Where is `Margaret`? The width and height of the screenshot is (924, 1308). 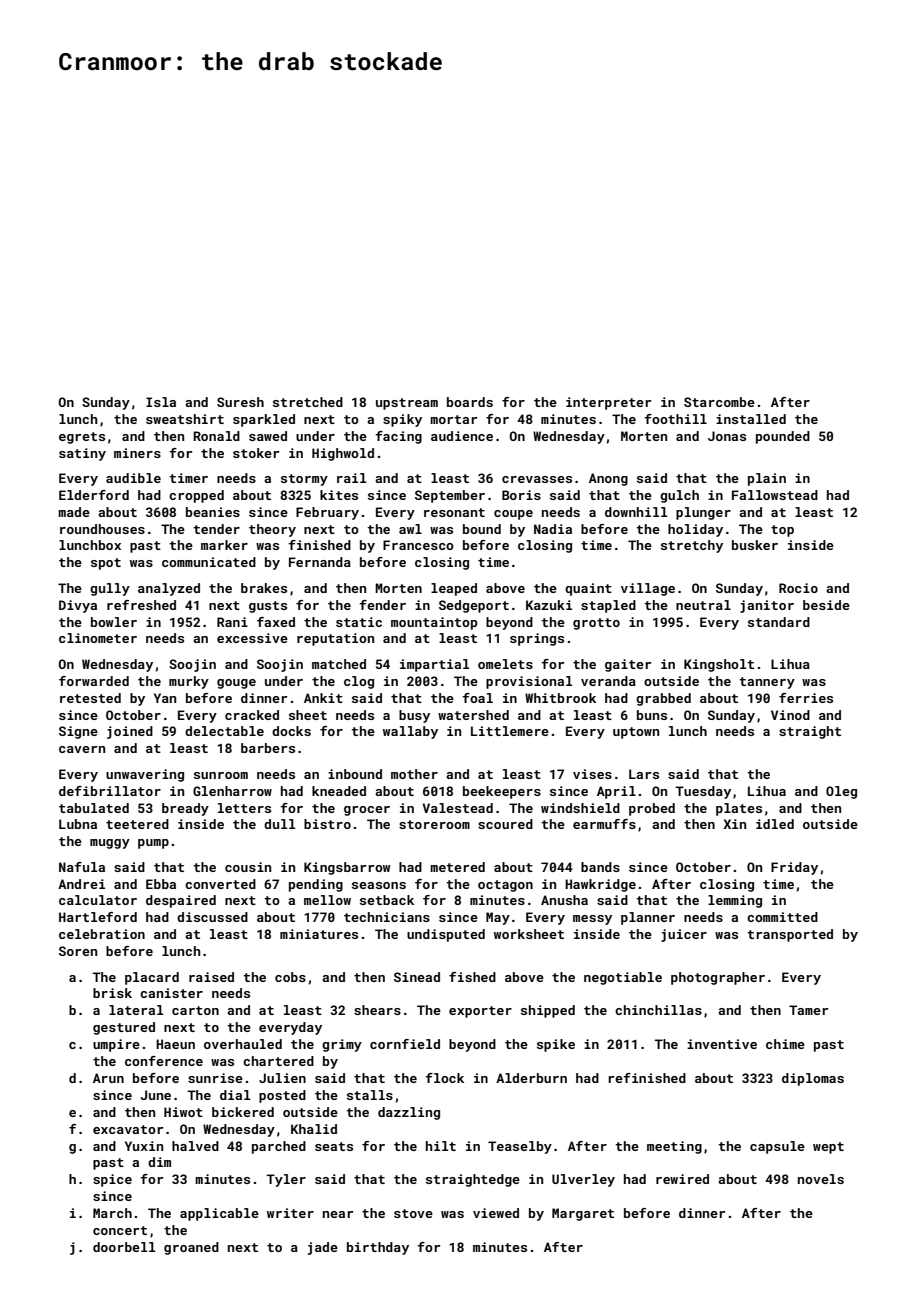
Margaret is located at coordinates (583, 1214).
